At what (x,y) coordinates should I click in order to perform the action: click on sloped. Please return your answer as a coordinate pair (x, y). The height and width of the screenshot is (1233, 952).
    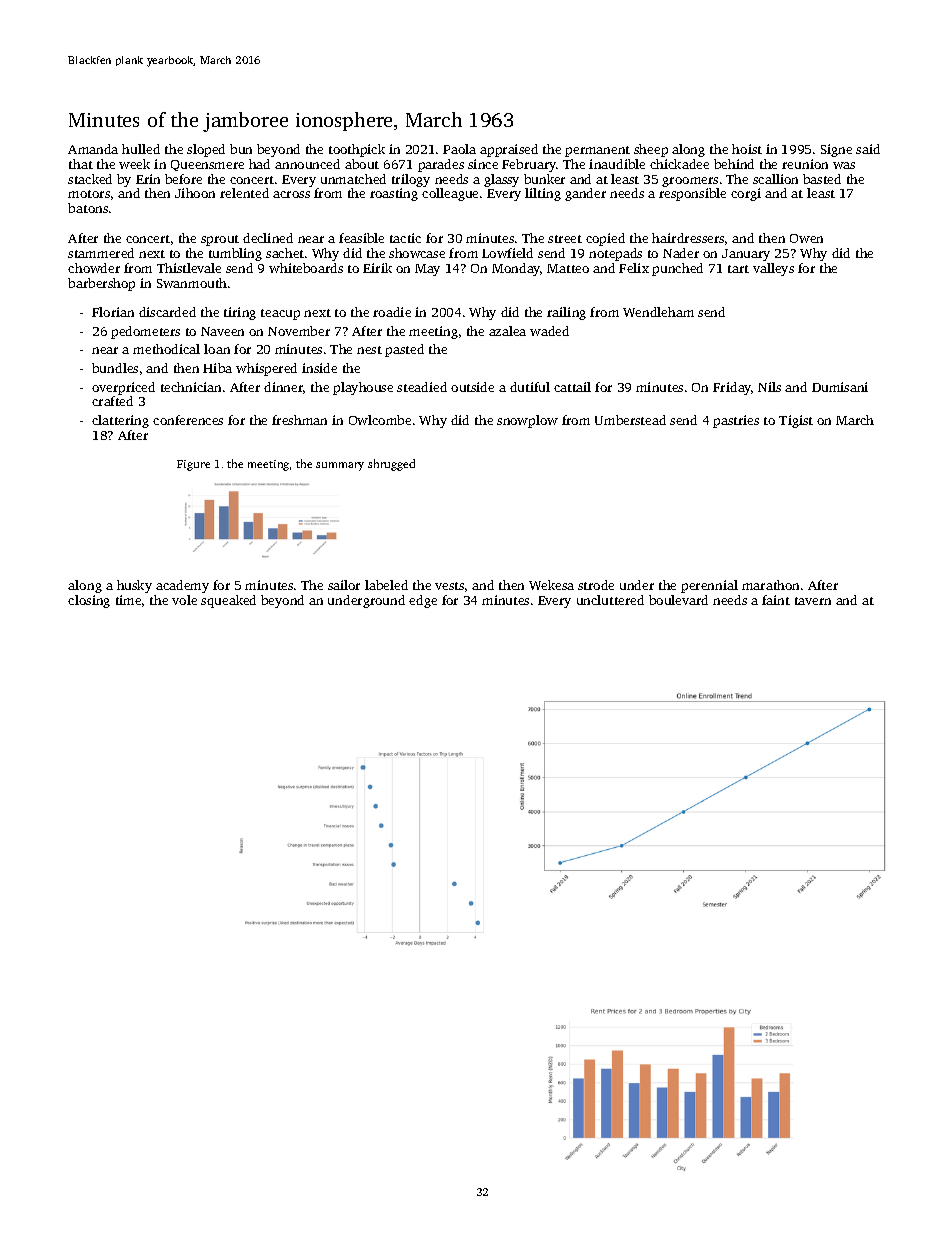
    Looking at the image, I should click on (206, 150).
